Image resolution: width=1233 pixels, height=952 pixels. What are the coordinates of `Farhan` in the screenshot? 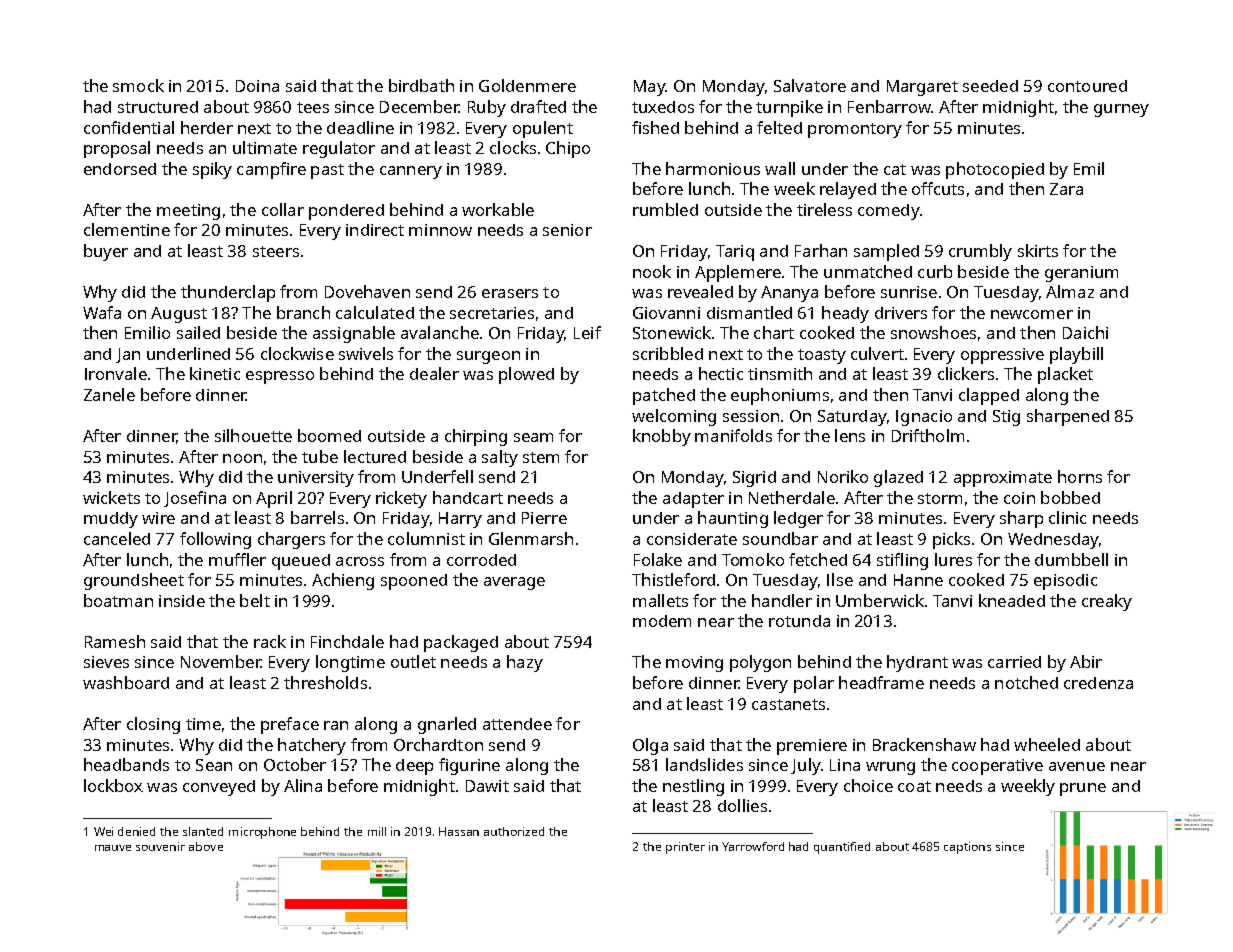 It's located at (821, 250).
